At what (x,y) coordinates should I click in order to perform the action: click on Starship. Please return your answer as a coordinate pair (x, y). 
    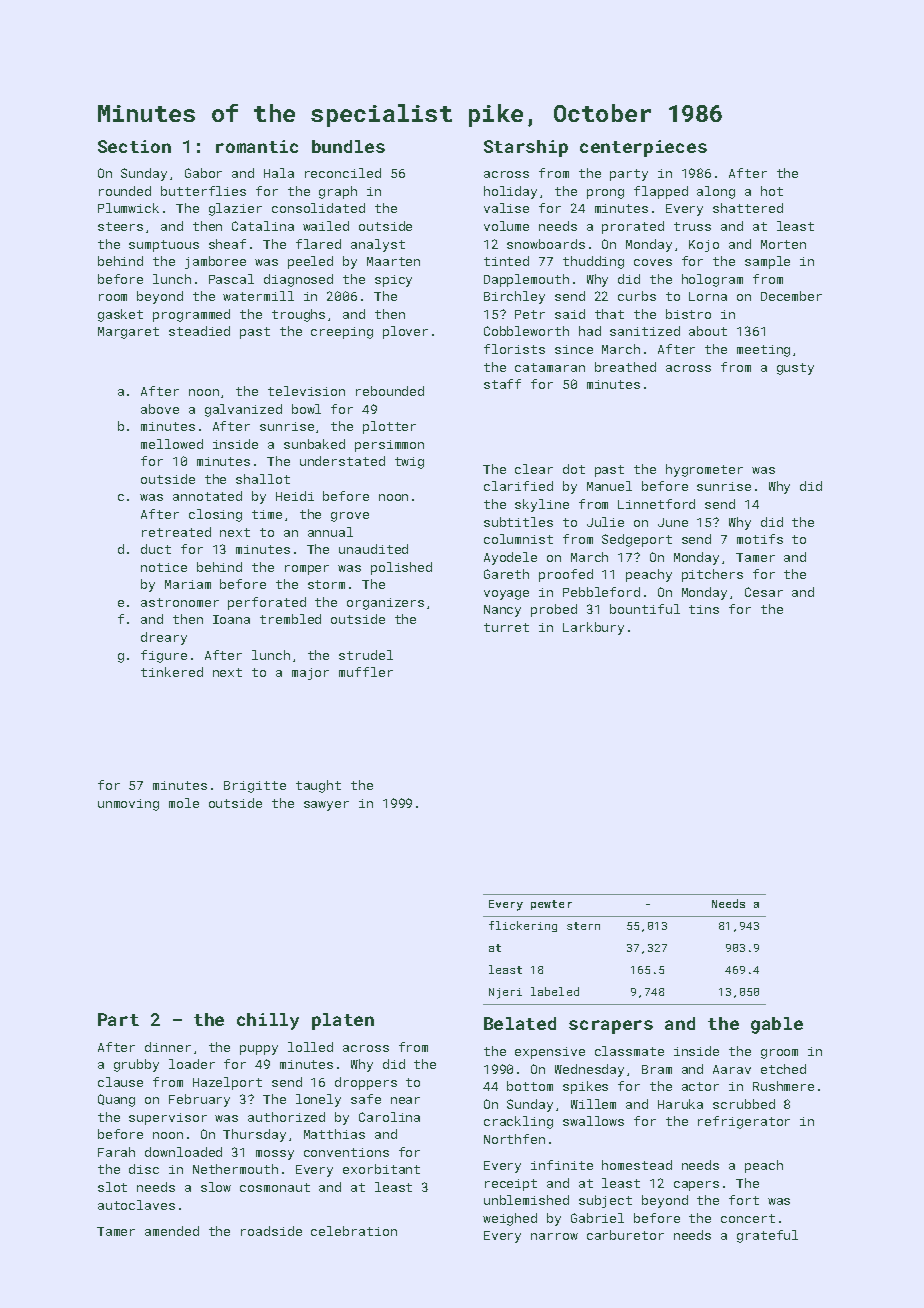
    Looking at the image, I should click on (526, 148).
